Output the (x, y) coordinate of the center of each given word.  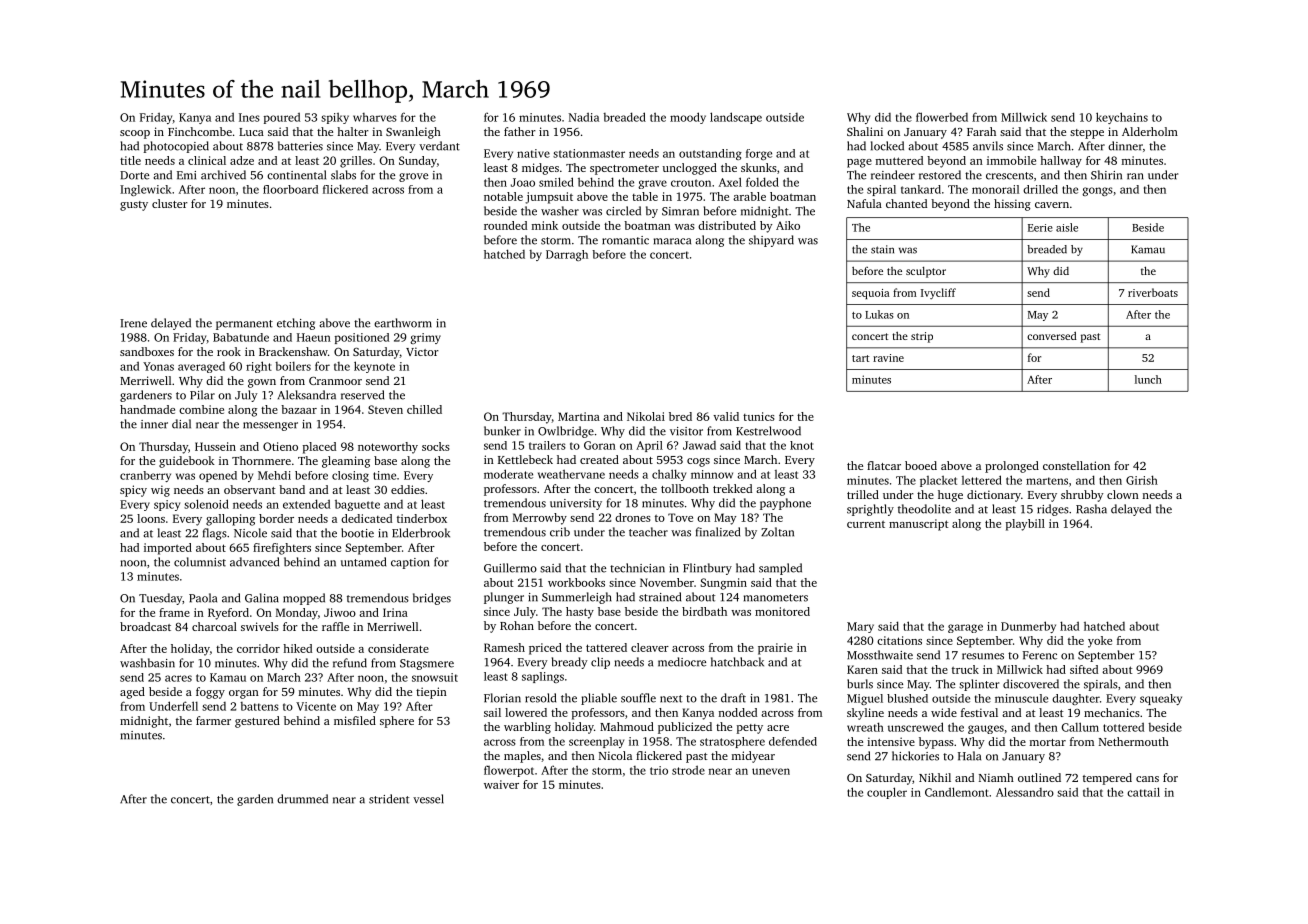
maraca (672, 241)
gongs (1097, 191)
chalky (669, 475)
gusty (134, 206)
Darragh (567, 255)
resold (540, 698)
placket (938, 481)
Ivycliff (938, 293)
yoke (1100, 642)
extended (306, 504)
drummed (302, 799)
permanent (244, 325)
